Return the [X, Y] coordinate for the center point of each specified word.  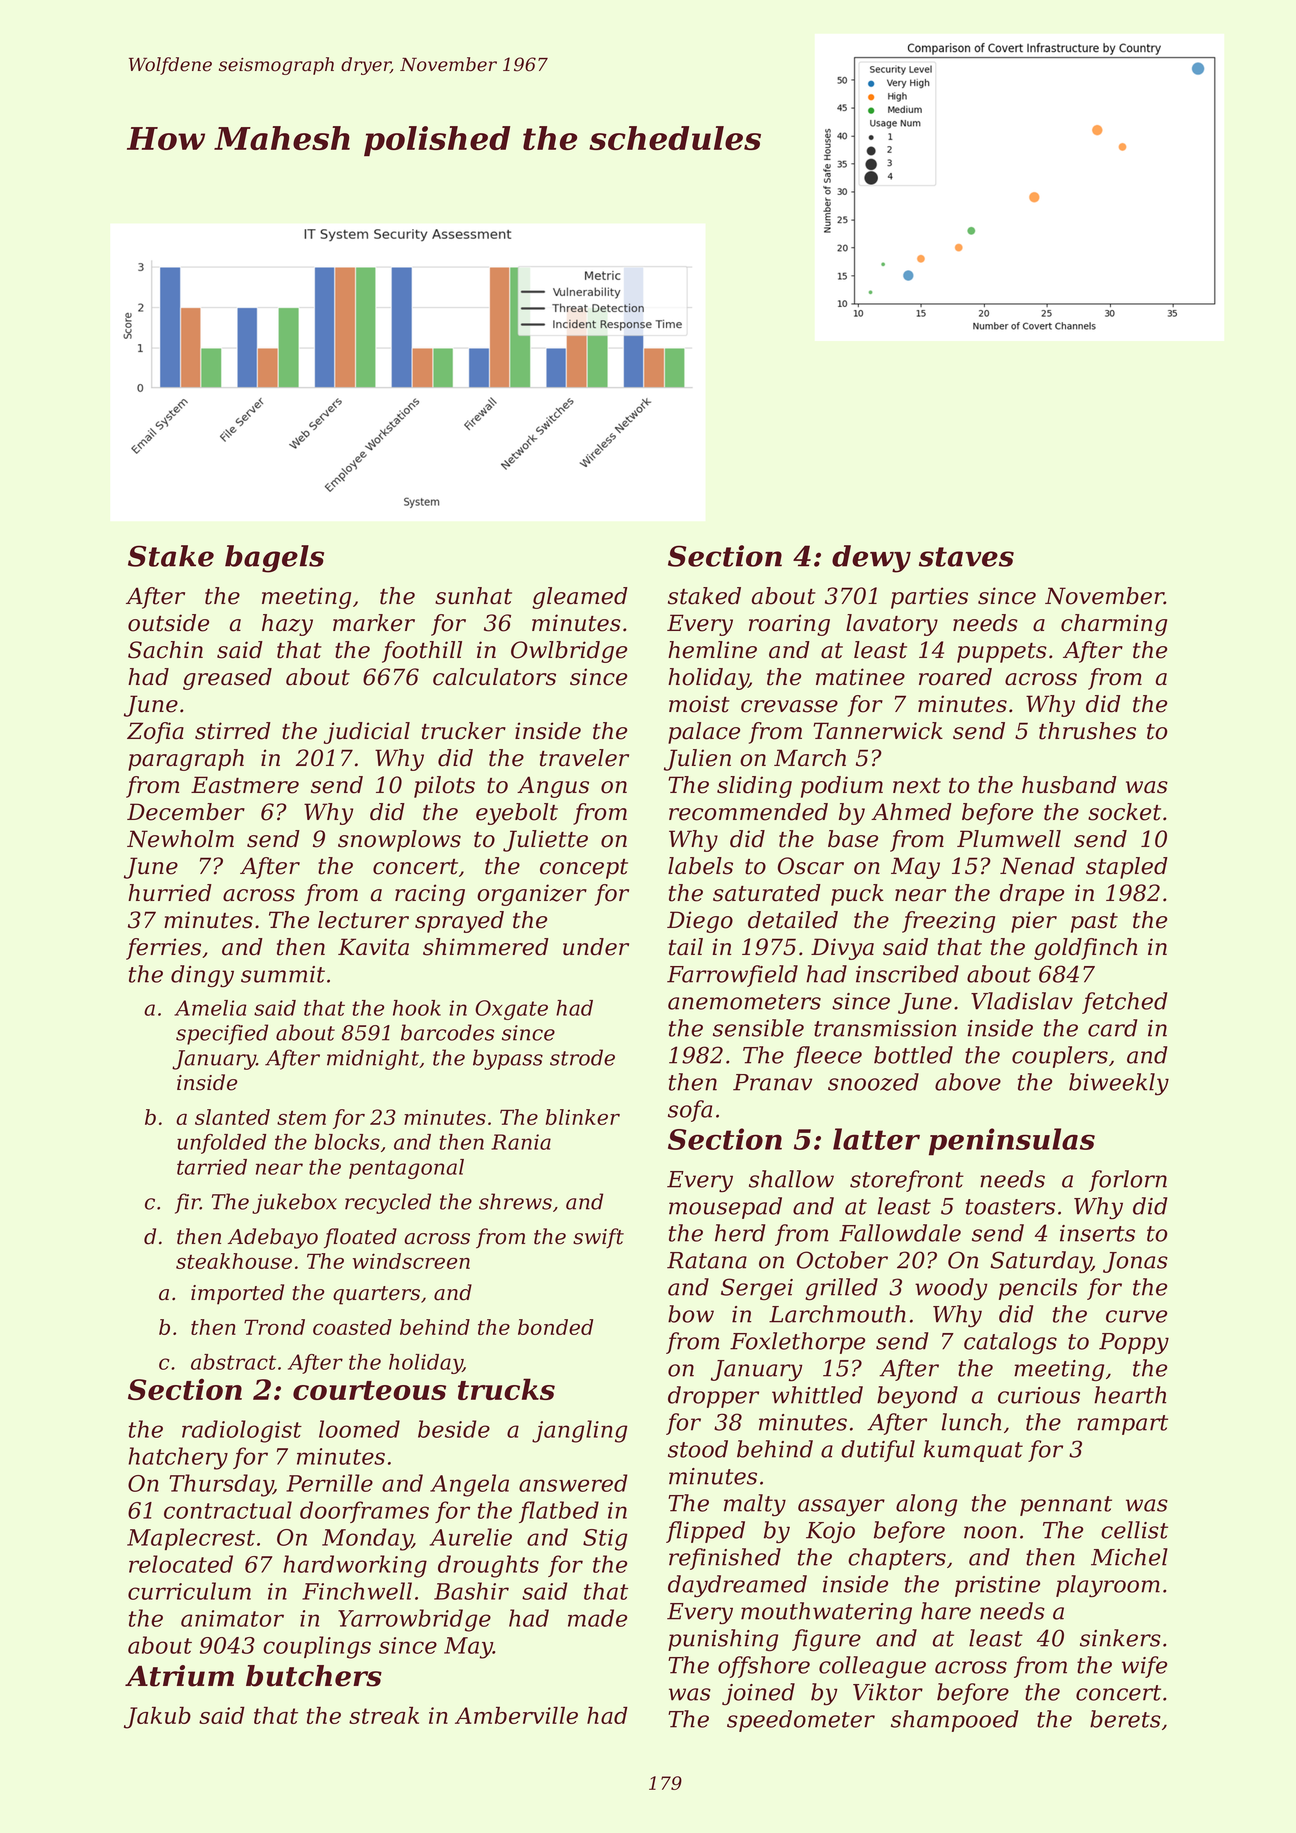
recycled [388, 1203]
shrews [515, 1201]
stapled [1127, 868]
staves [966, 557]
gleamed [580, 598]
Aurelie [471, 1537]
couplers [1060, 1057]
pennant [1066, 1506]
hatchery [178, 1458]
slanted [232, 1117]
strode [582, 1057]
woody [951, 1289]
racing [430, 895]
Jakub [157, 1717]
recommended [748, 812]
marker [374, 623]
